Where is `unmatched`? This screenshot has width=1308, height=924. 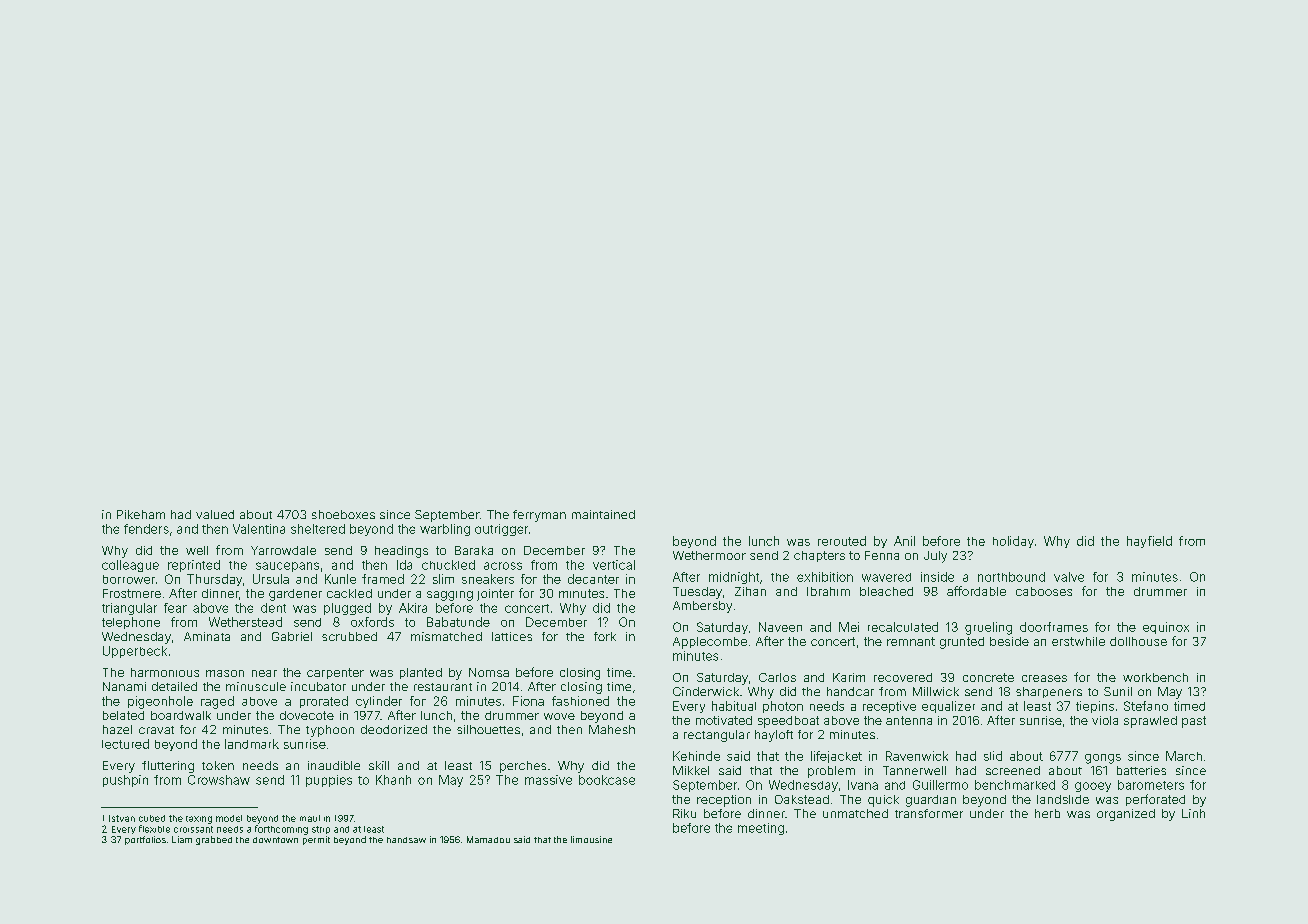
unmatched is located at coordinates (855, 813).
